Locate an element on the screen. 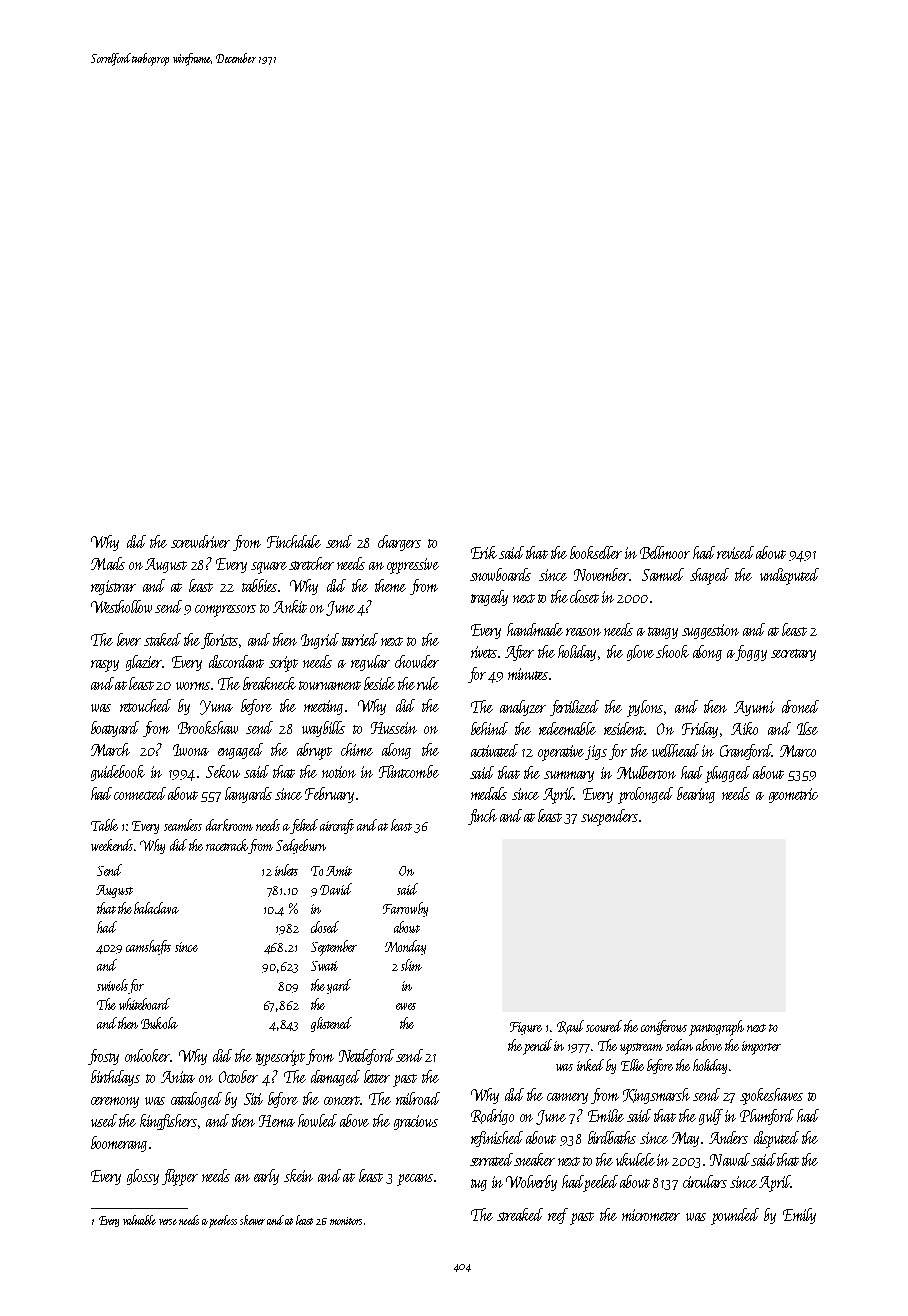 The image size is (908, 1316). revised is located at coordinates (735, 552).
